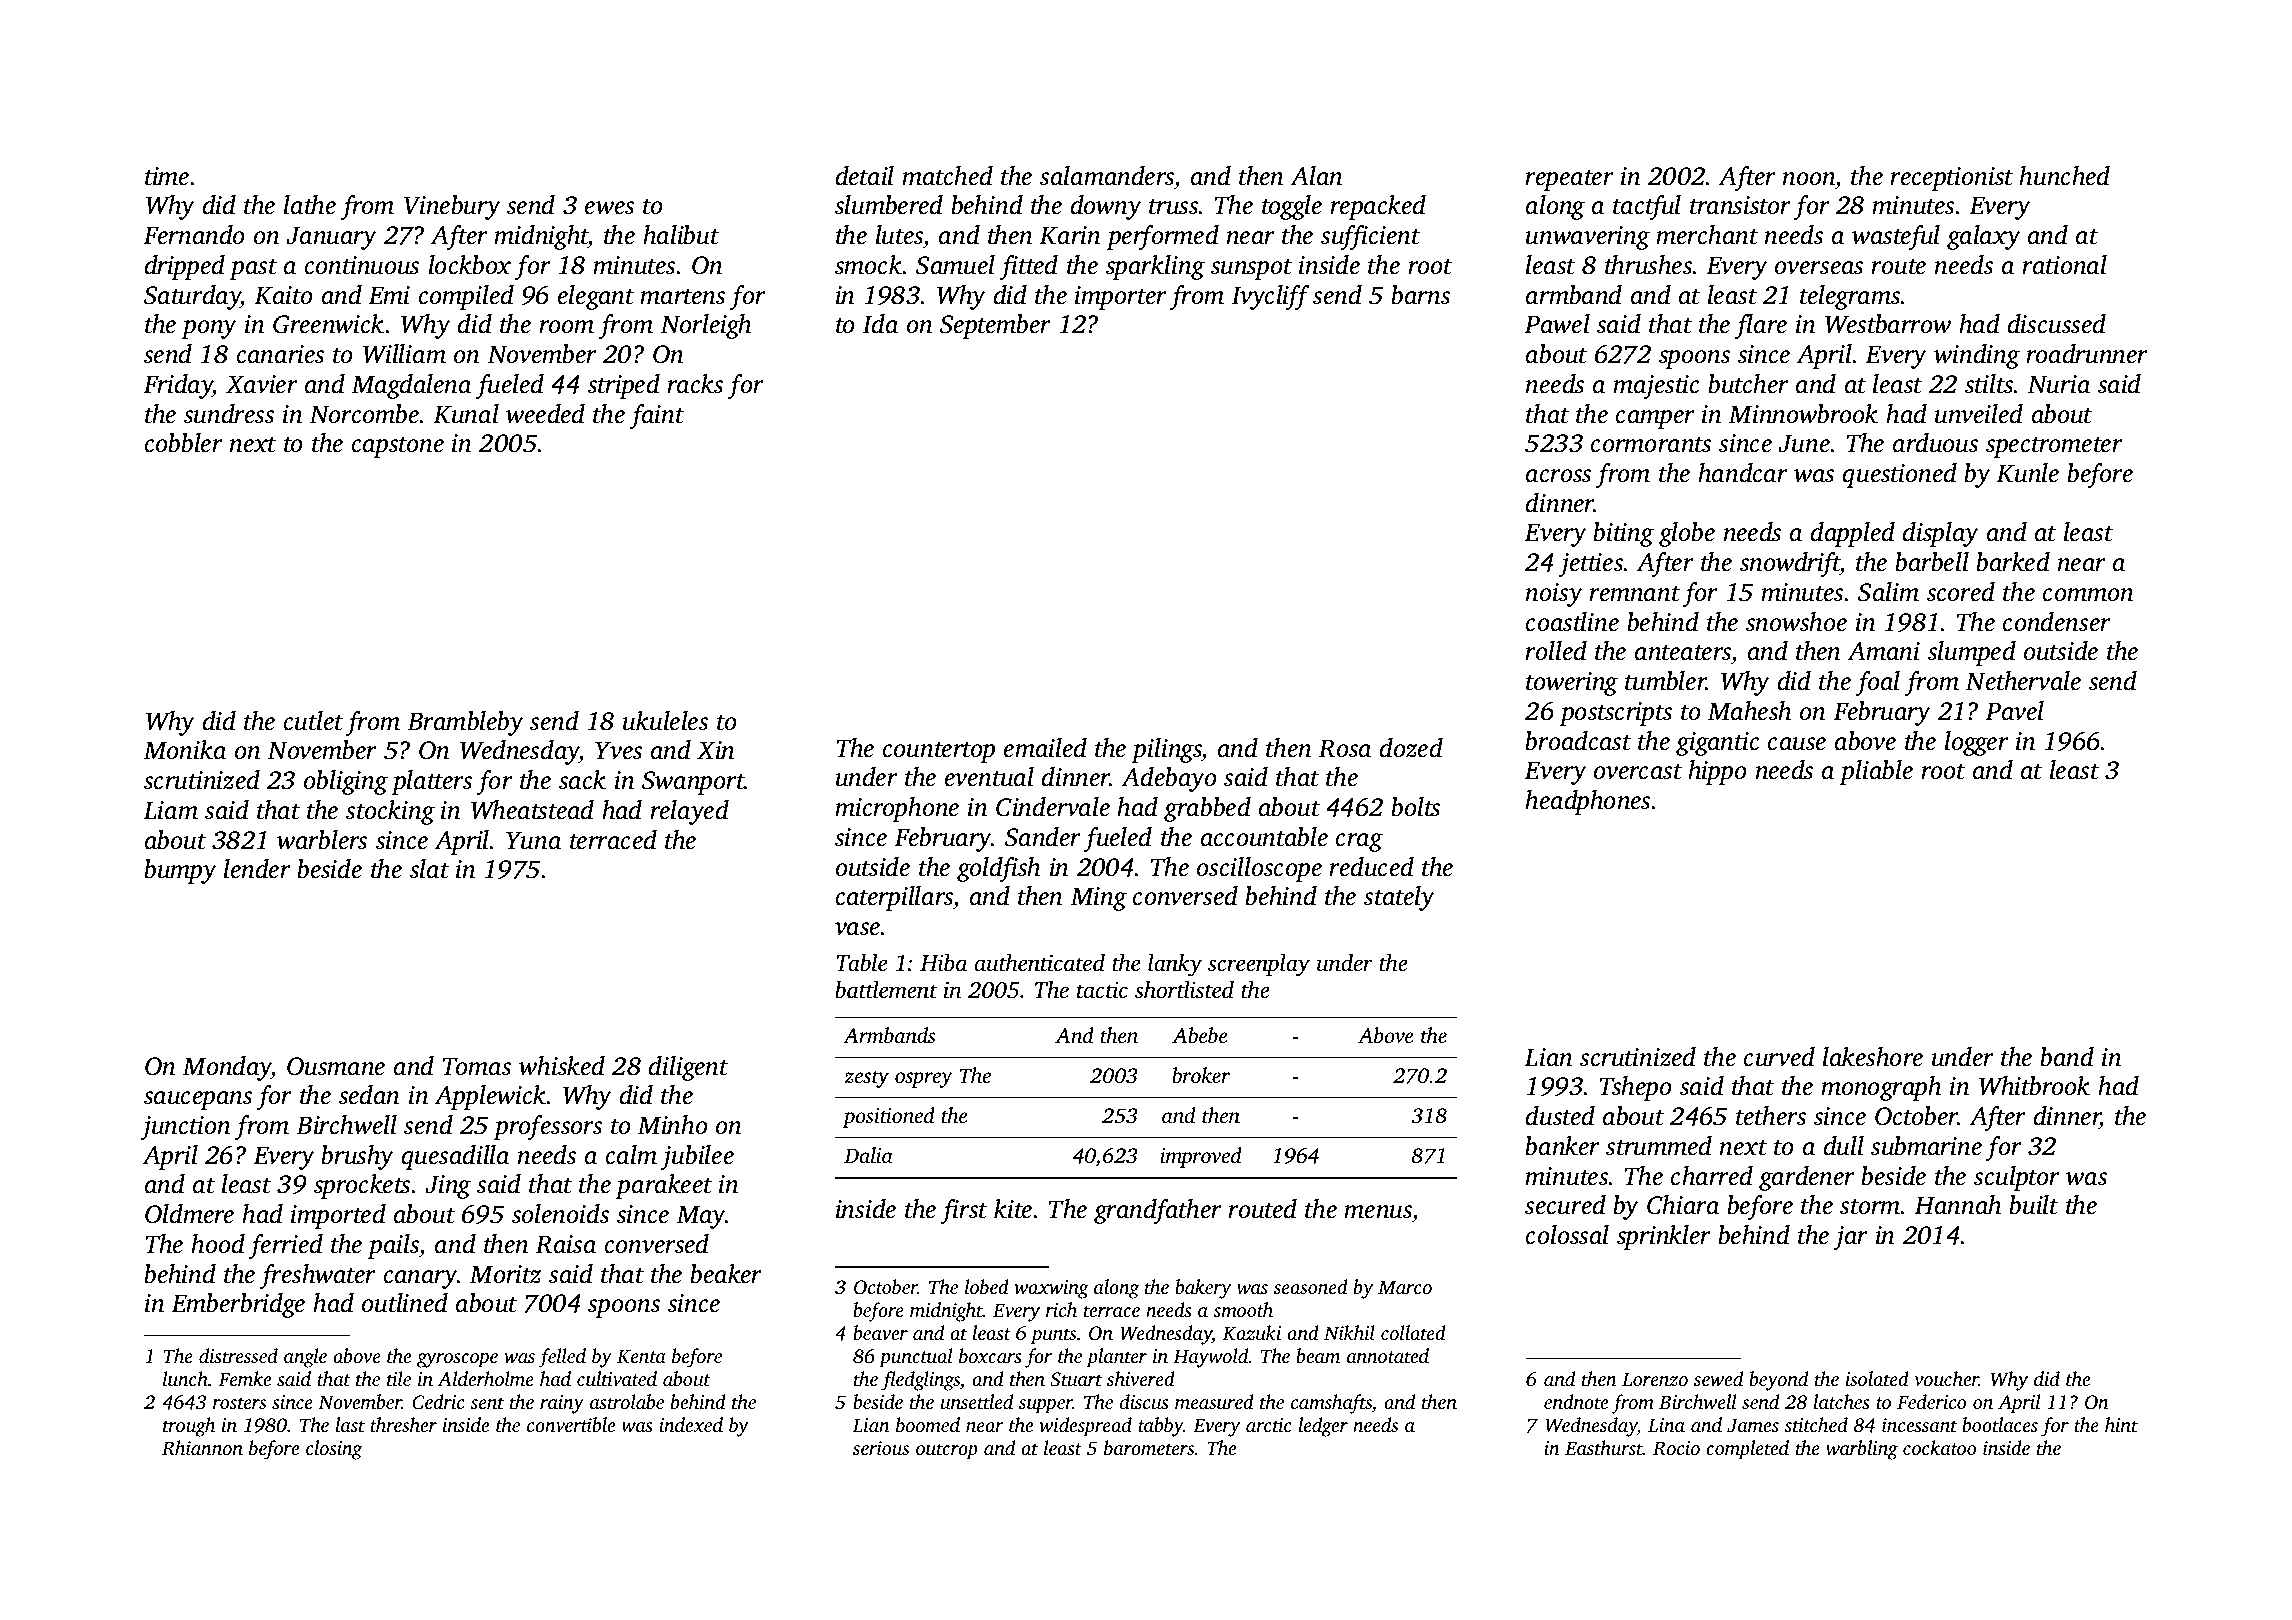  I want to click on ewes, so click(609, 208).
